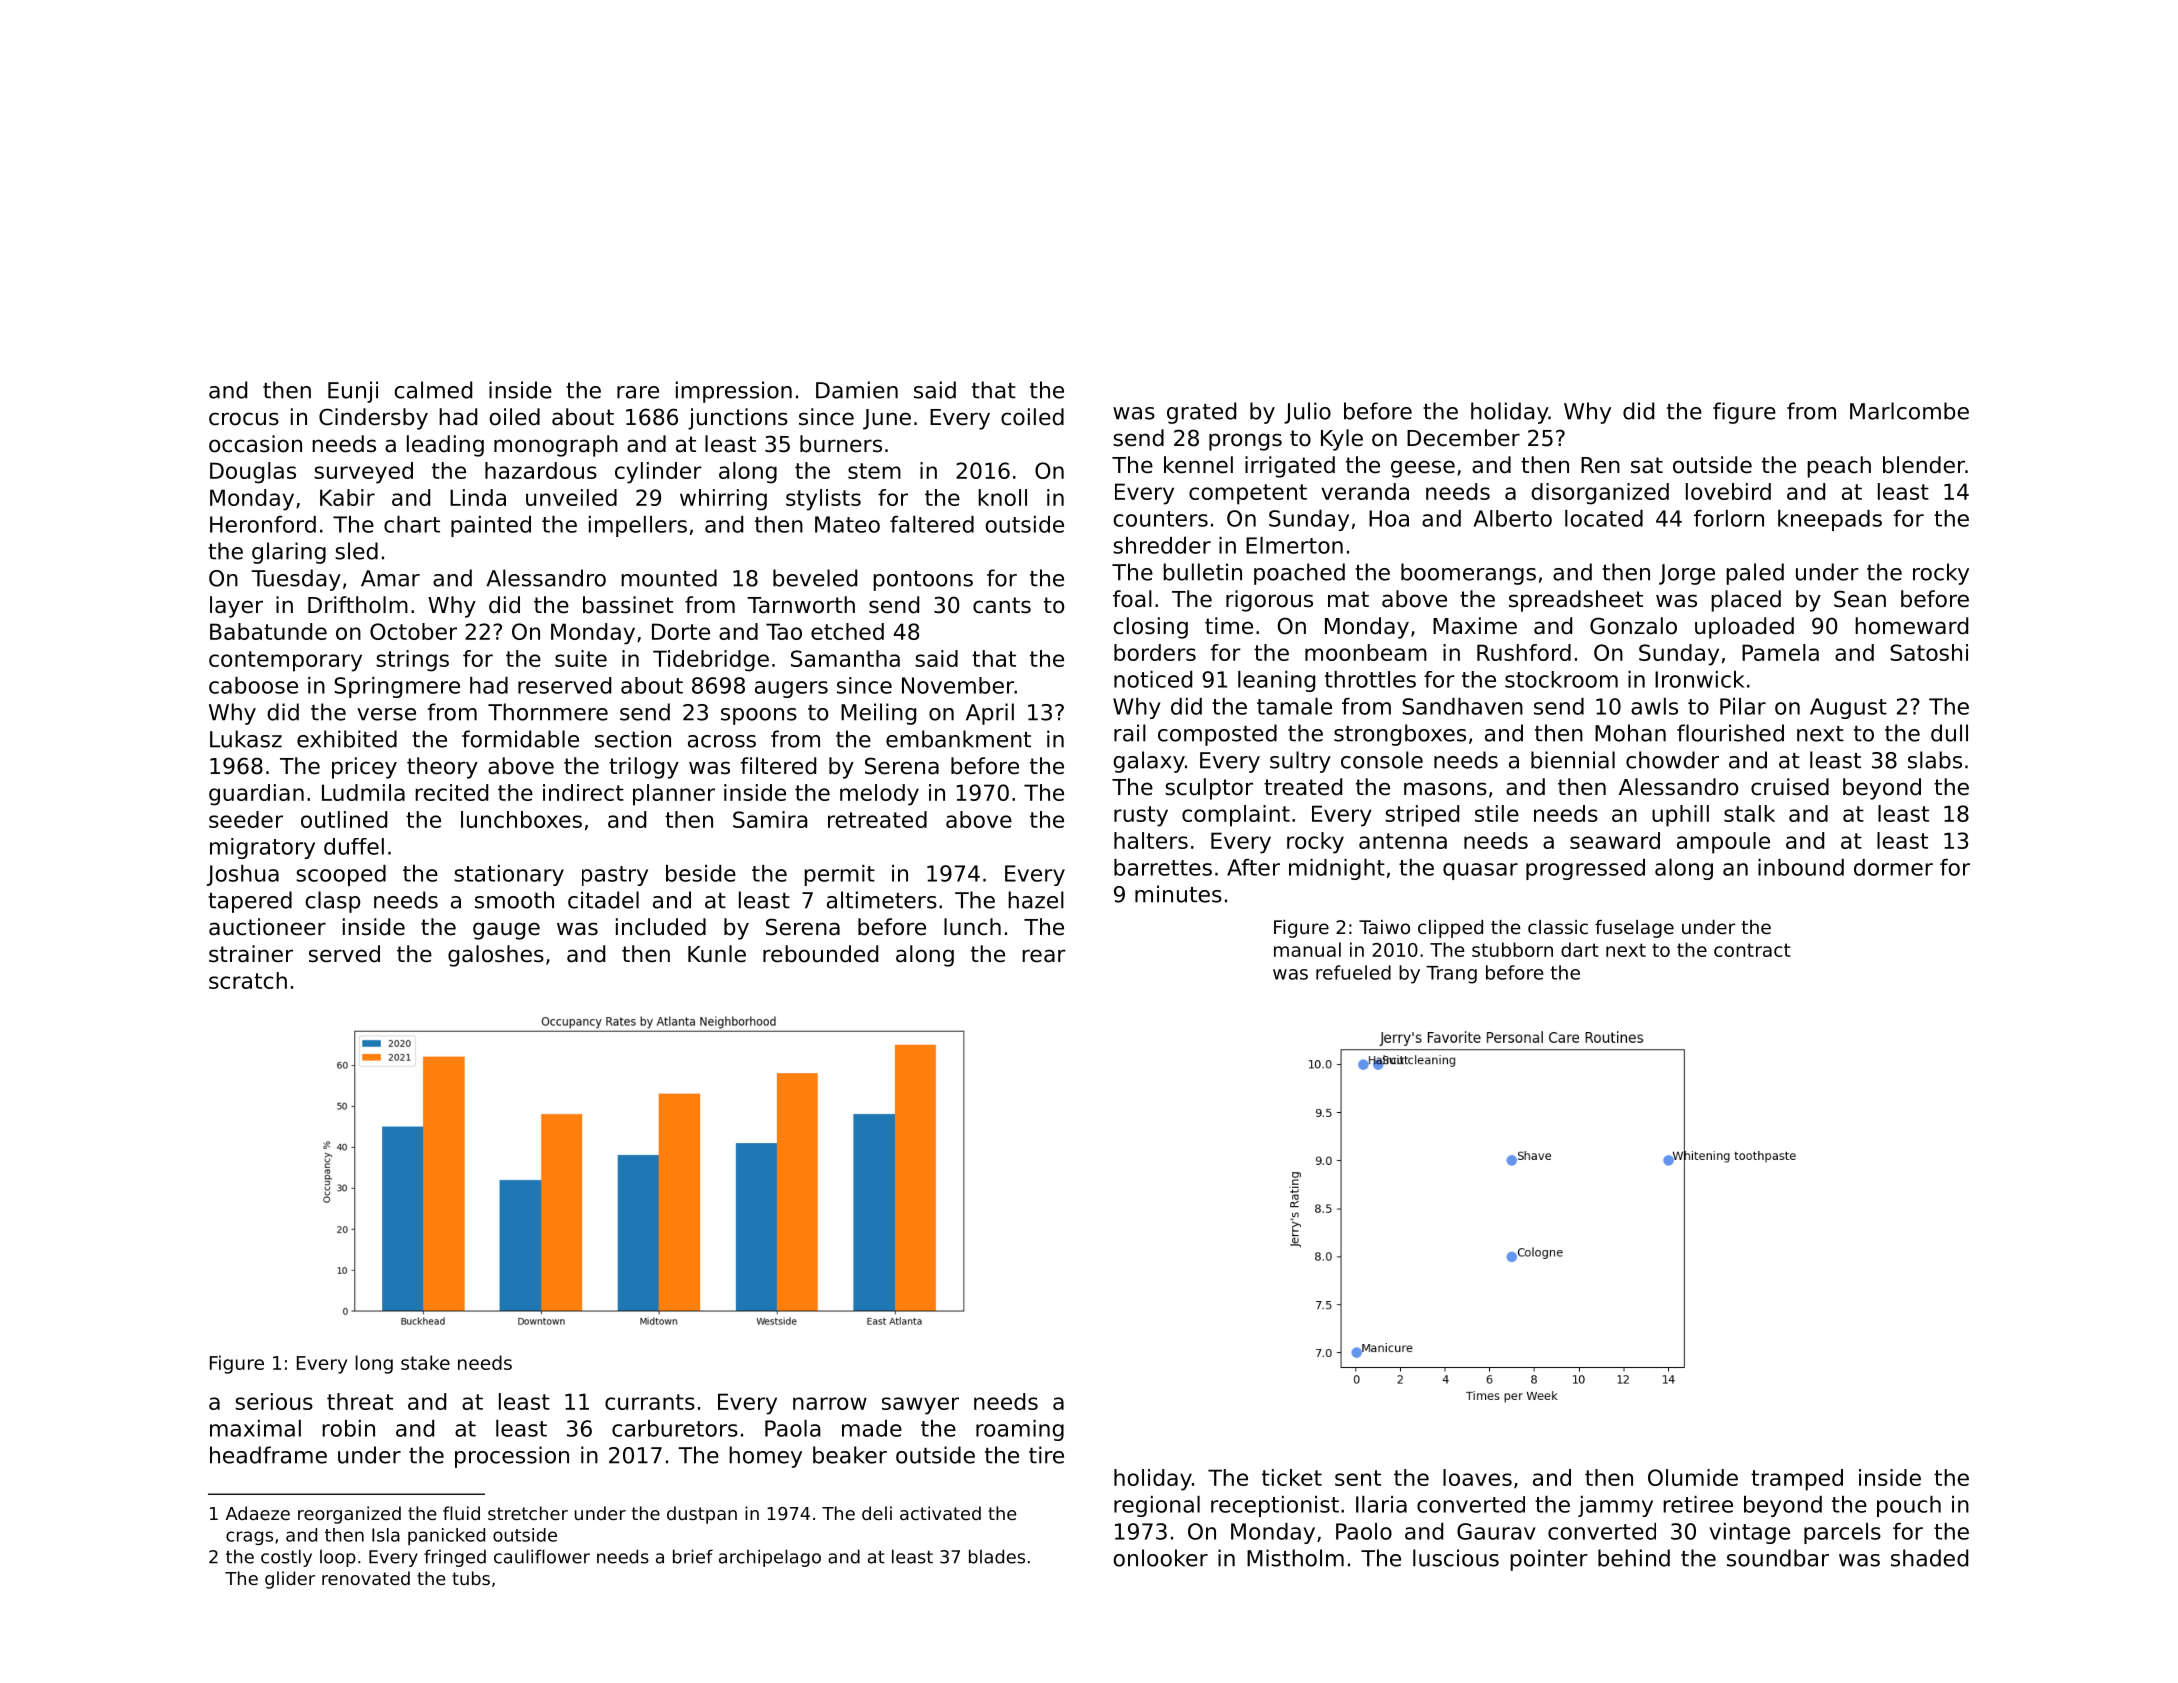 This screenshot has width=2178, height=1683. I want to click on galaxy, so click(1149, 762).
